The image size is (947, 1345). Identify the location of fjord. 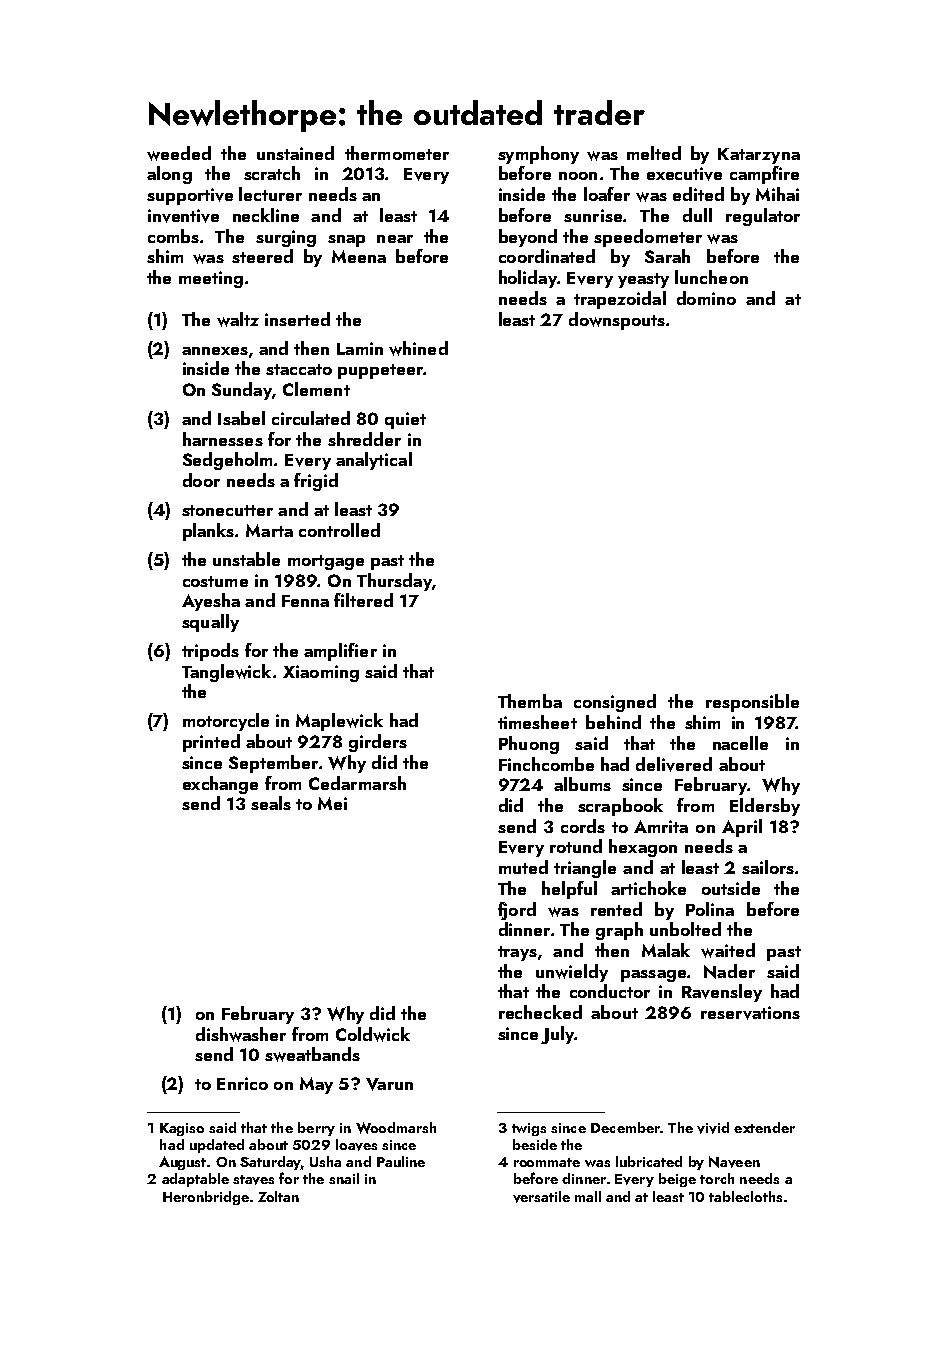
(517, 911).
